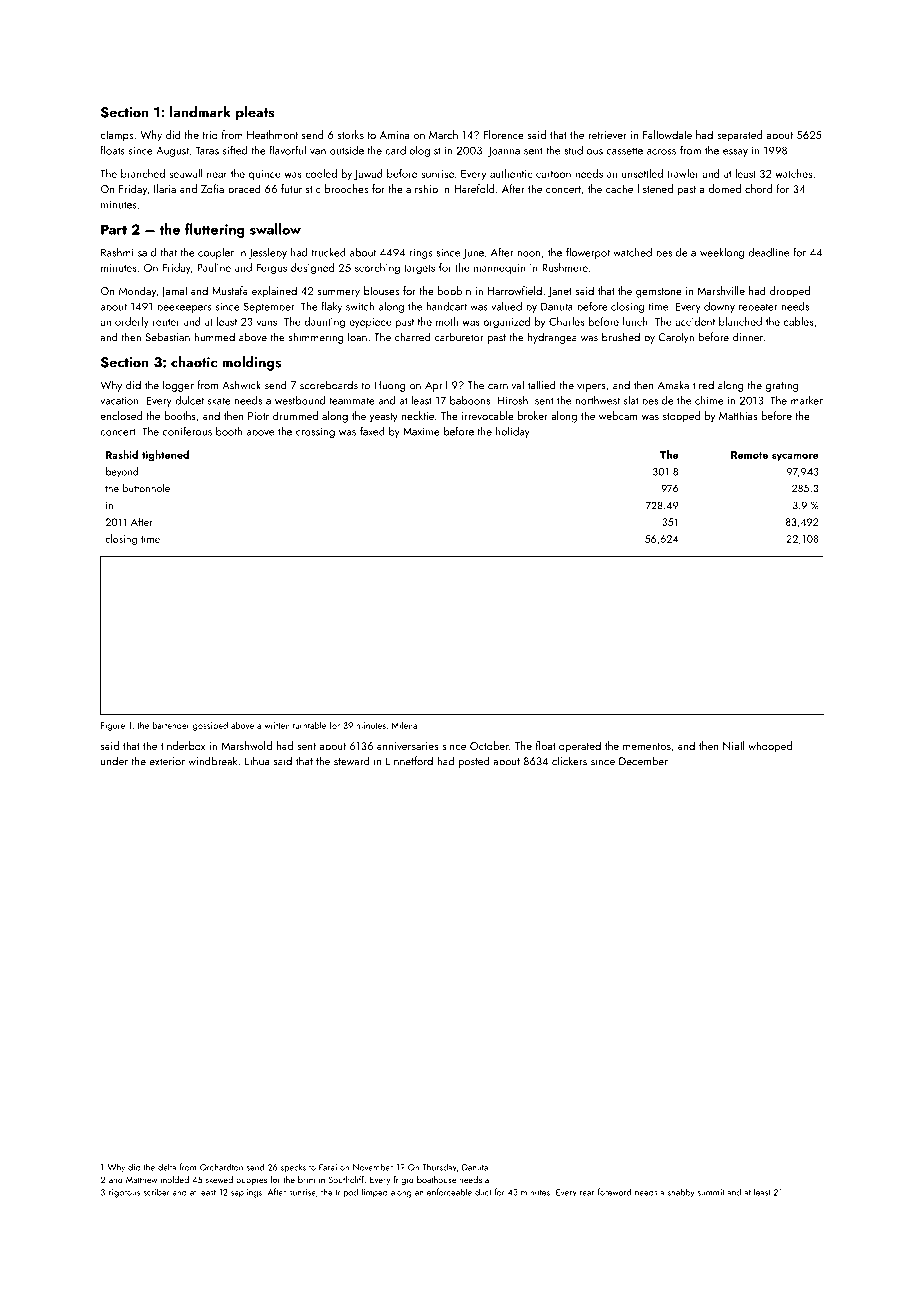 The width and height of the image is (924, 1308). What do you see at coordinates (167, 1167) in the image?
I see `delta` at bounding box center [167, 1167].
